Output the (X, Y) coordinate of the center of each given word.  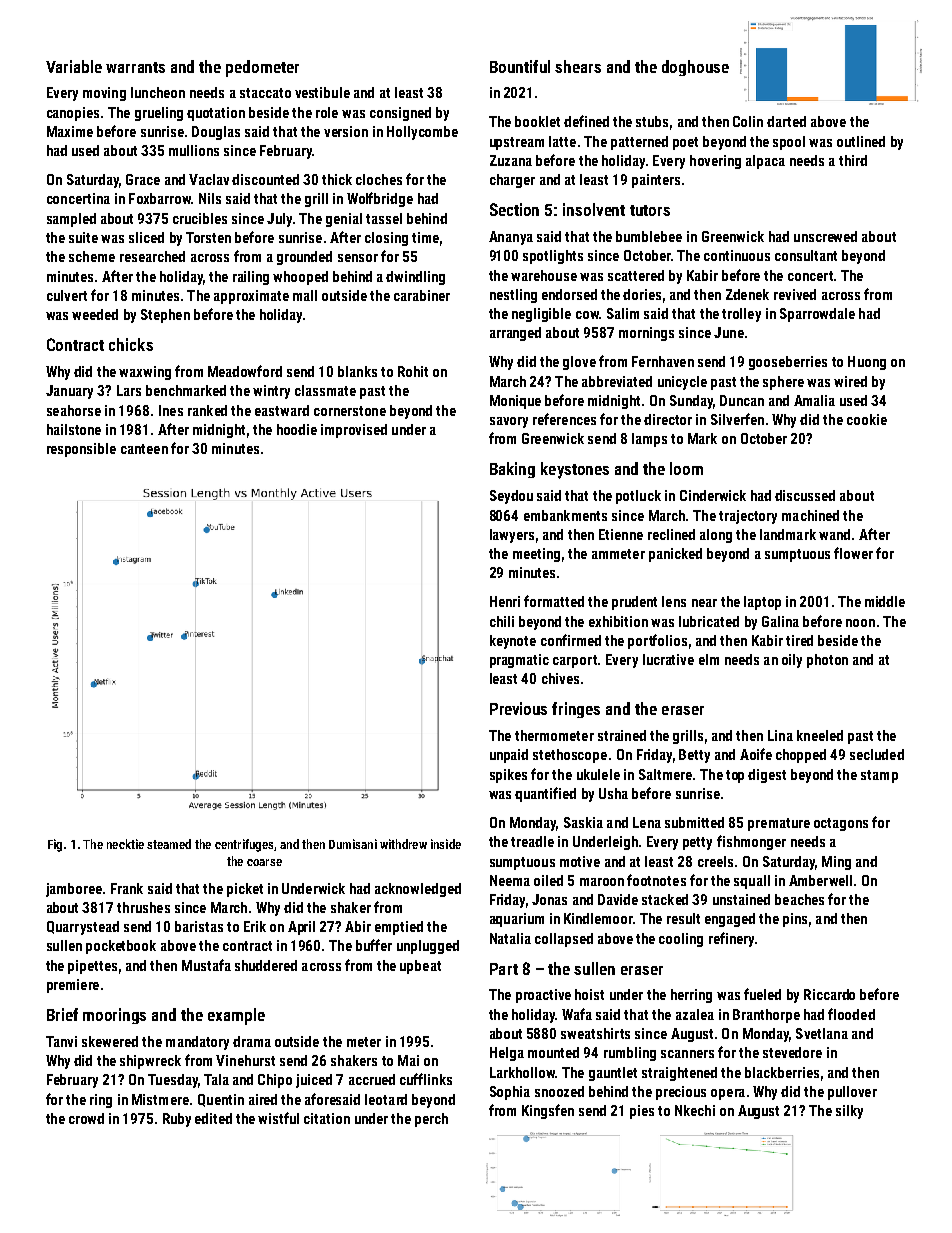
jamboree (74, 890)
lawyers (512, 536)
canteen (144, 449)
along (716, 536)
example (236, 1016)
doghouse (695, 68)
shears (578, 66)
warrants (135, 67)
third (853, 160)
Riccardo (829, 994)
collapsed (564, 940)
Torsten (208, 237)
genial (344, 220)
